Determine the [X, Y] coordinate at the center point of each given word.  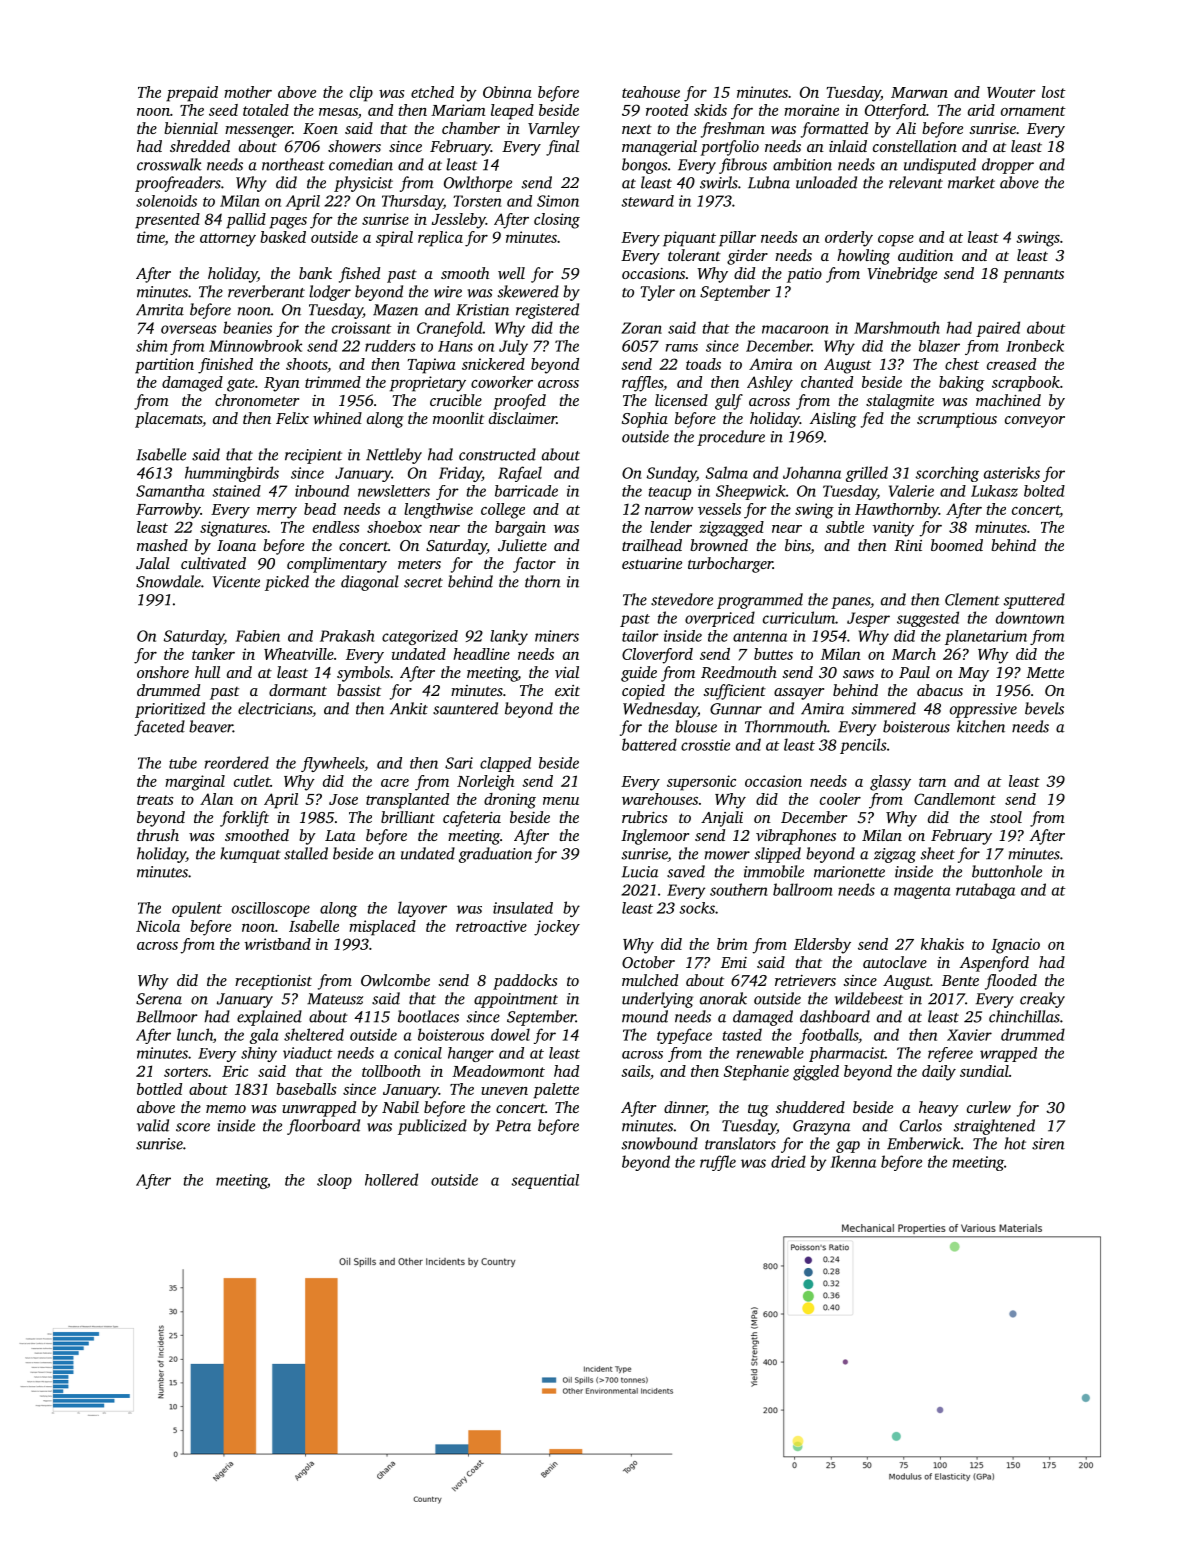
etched [432, 92]
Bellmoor [167, 1016]
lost [1054, 92]
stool [1006, 817]
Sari [459, 763]
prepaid [192, 94]
